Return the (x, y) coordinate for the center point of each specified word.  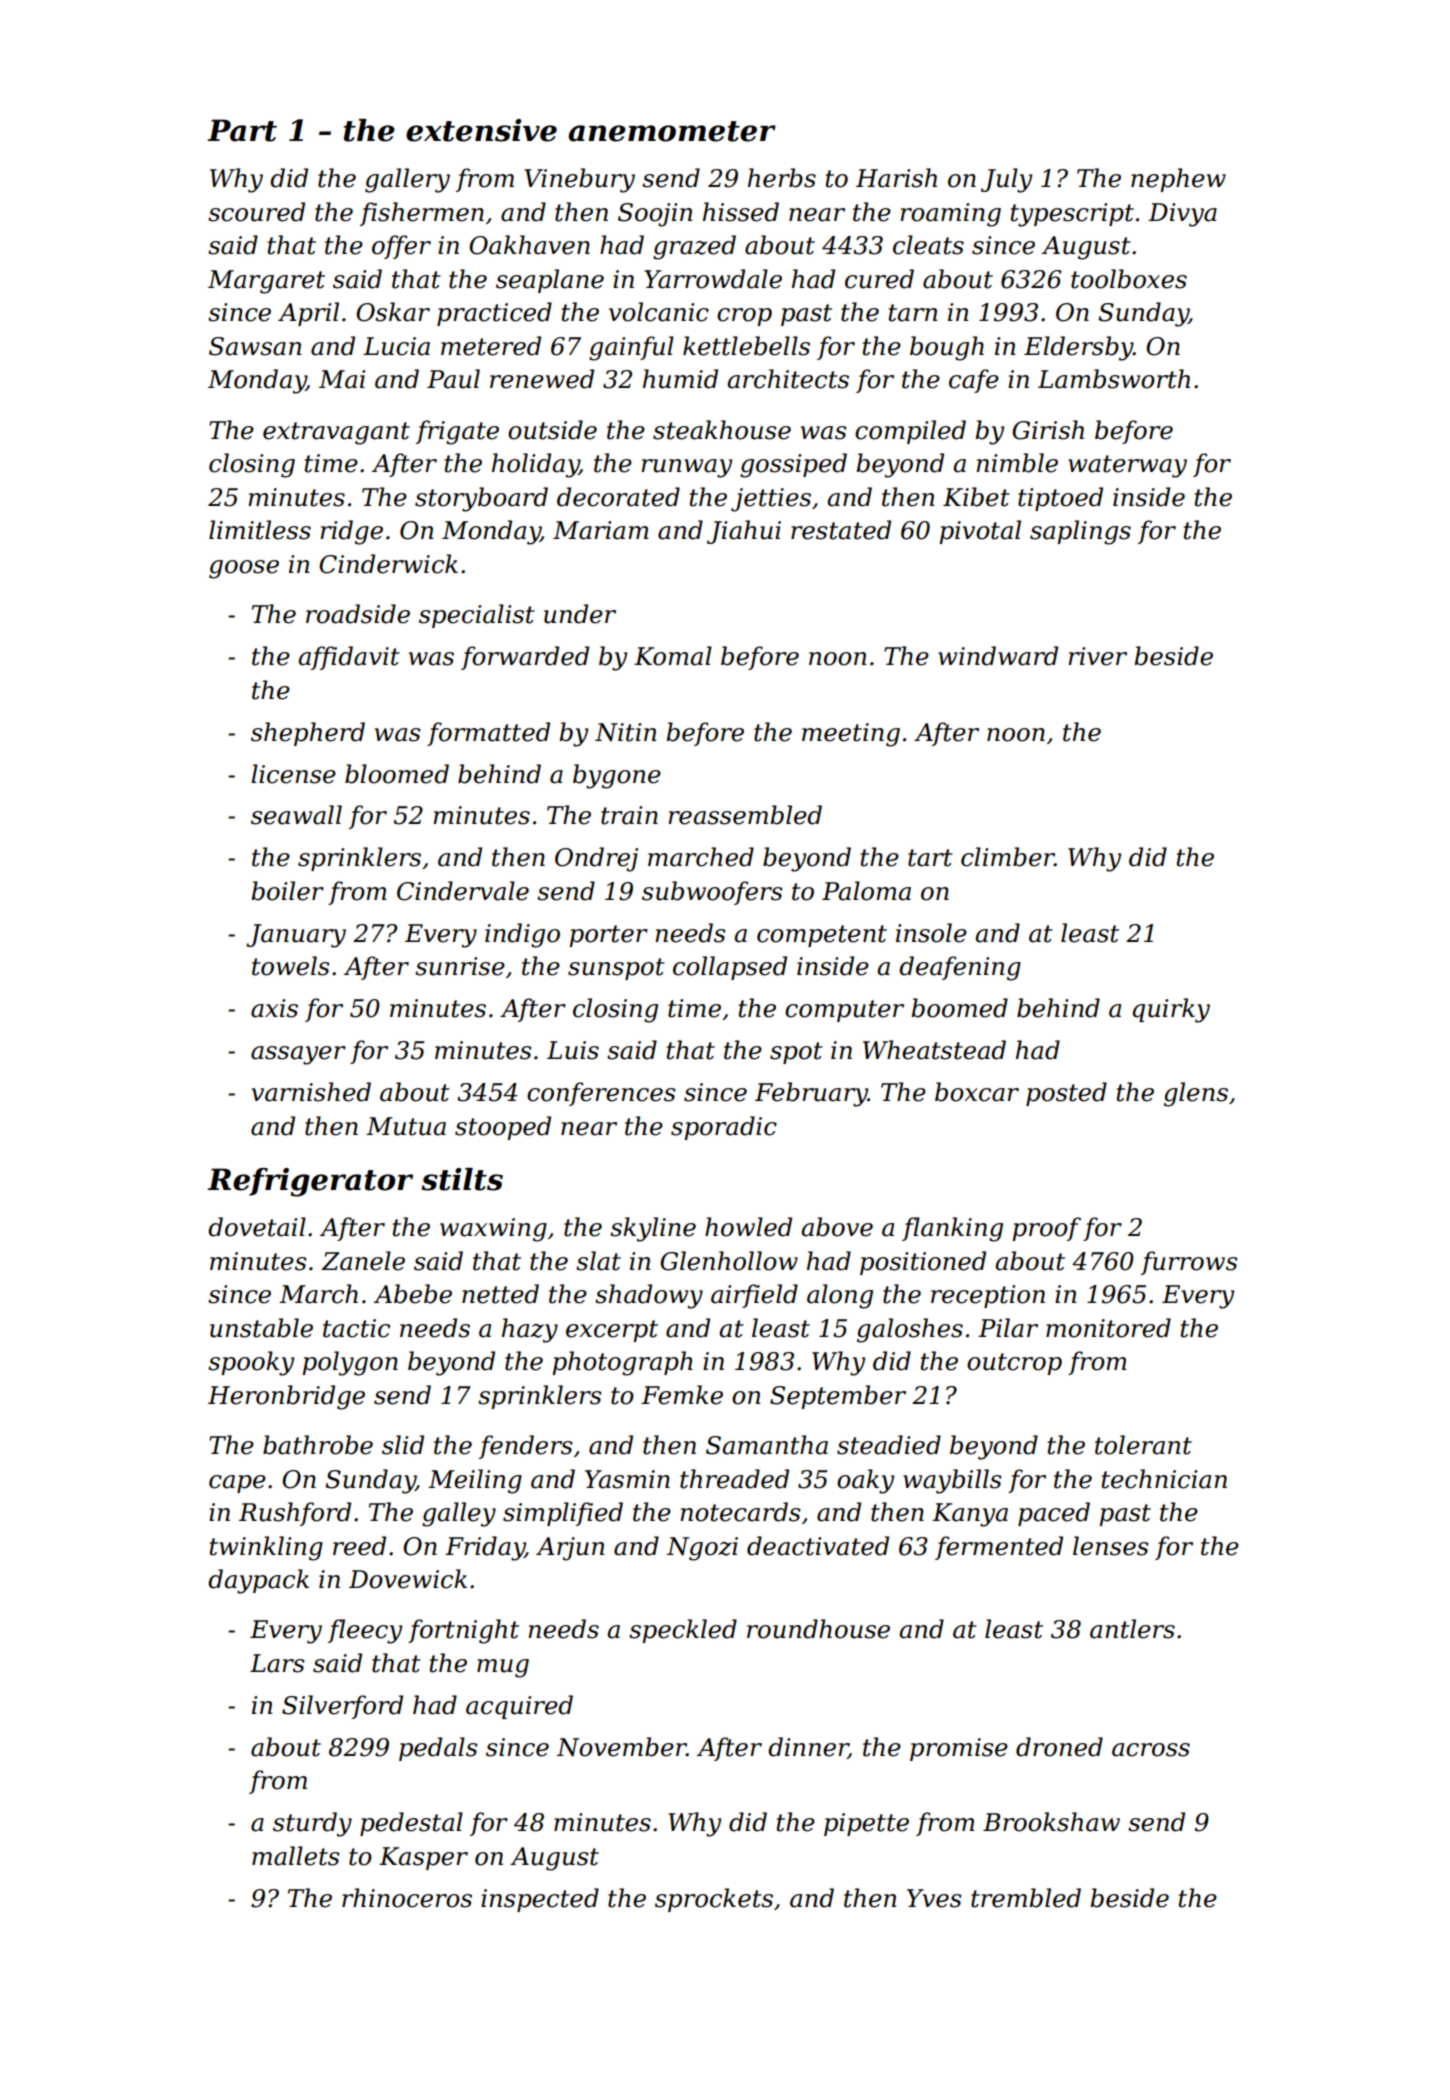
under (580, 614)
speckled (683, 1631)
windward (998, 656)
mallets (296, 1856)
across (1151, 1750)
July (1006, 180)
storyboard (481, 499)
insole (931, 933)
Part (242, 130)
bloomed (397, 774)
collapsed (730, 968)
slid (403, 1445)
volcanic (659, 312)
